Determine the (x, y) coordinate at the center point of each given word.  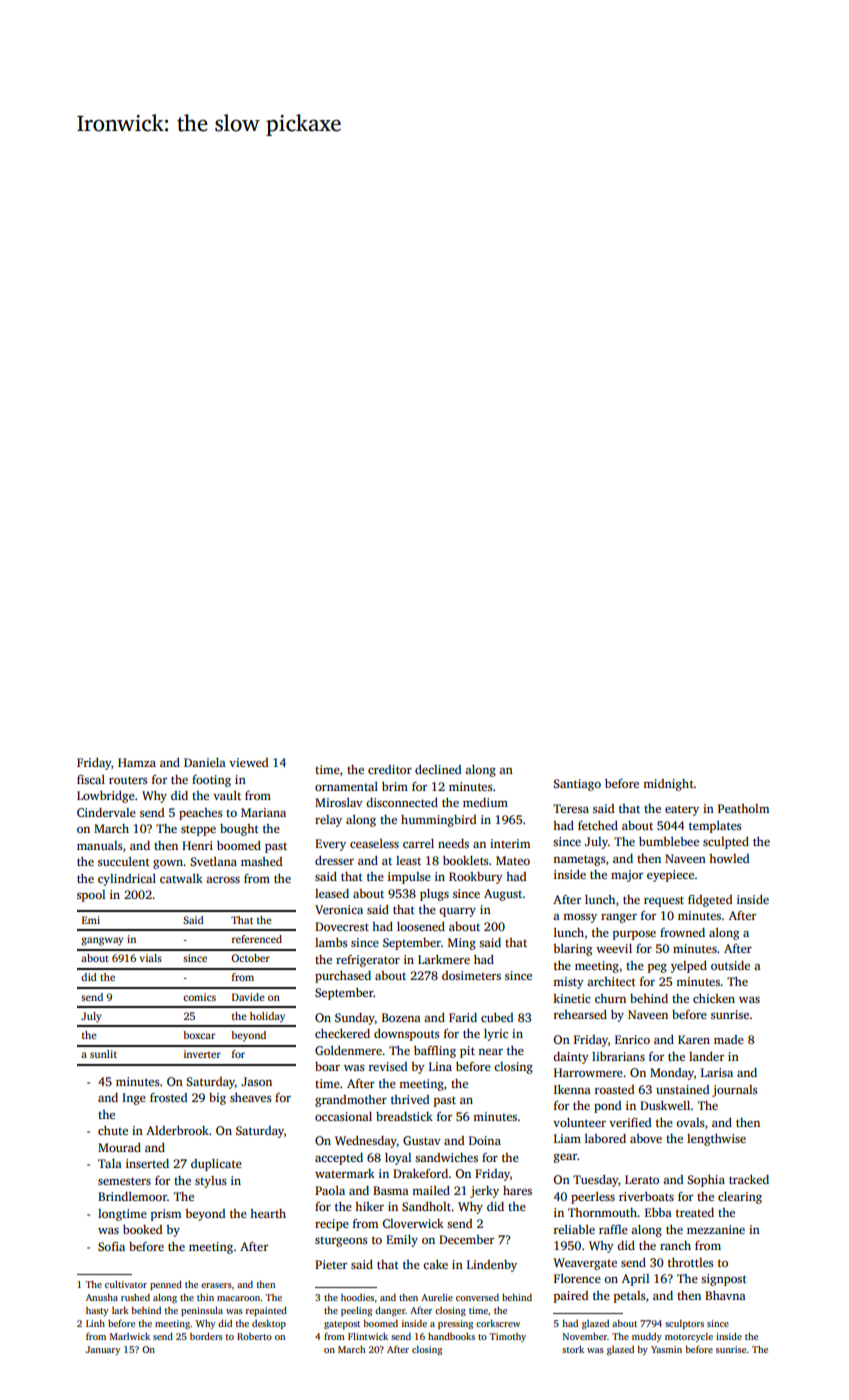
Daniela (205, 762)
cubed (497, 1017)
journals (735, 1091)
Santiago (577, 785)
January (103, 1350)
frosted (169, 1097)
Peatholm (743, 808)
